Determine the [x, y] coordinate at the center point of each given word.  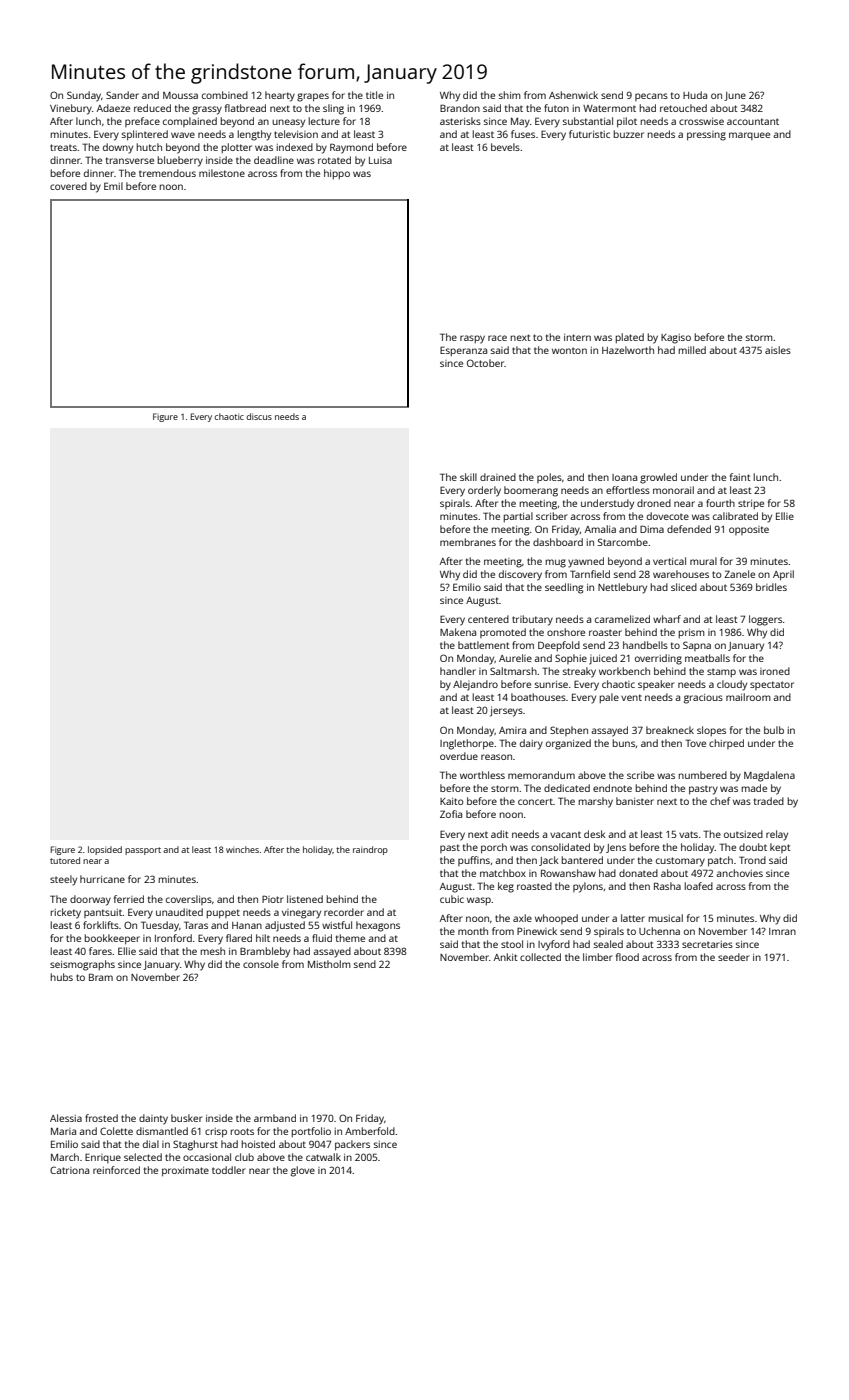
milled [692, 350]
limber [598, 957]
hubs [62, 977]
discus [259, 416]
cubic [452, 899]
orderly [484, 491]
